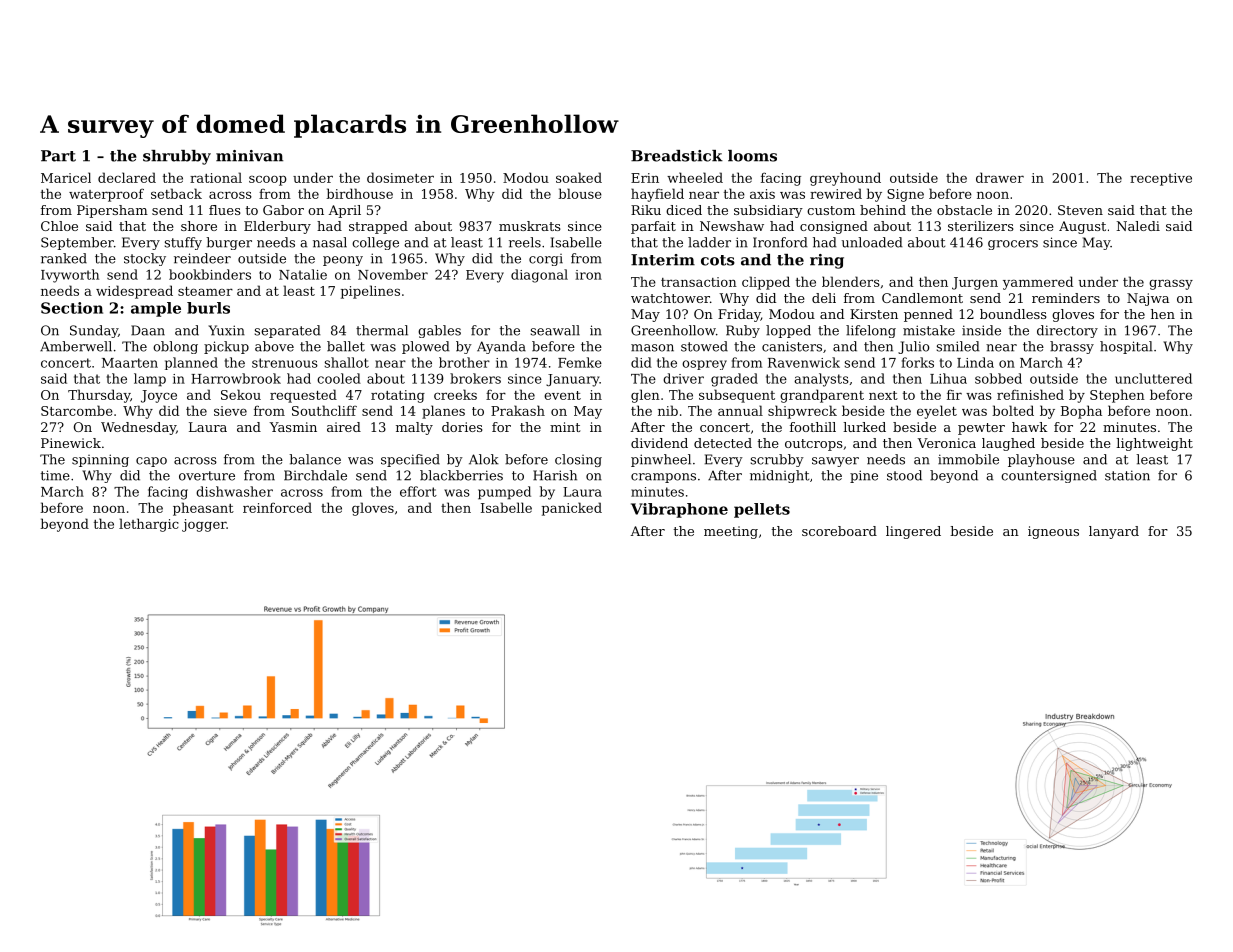  I want to click on jogger, so click(204, 525).
